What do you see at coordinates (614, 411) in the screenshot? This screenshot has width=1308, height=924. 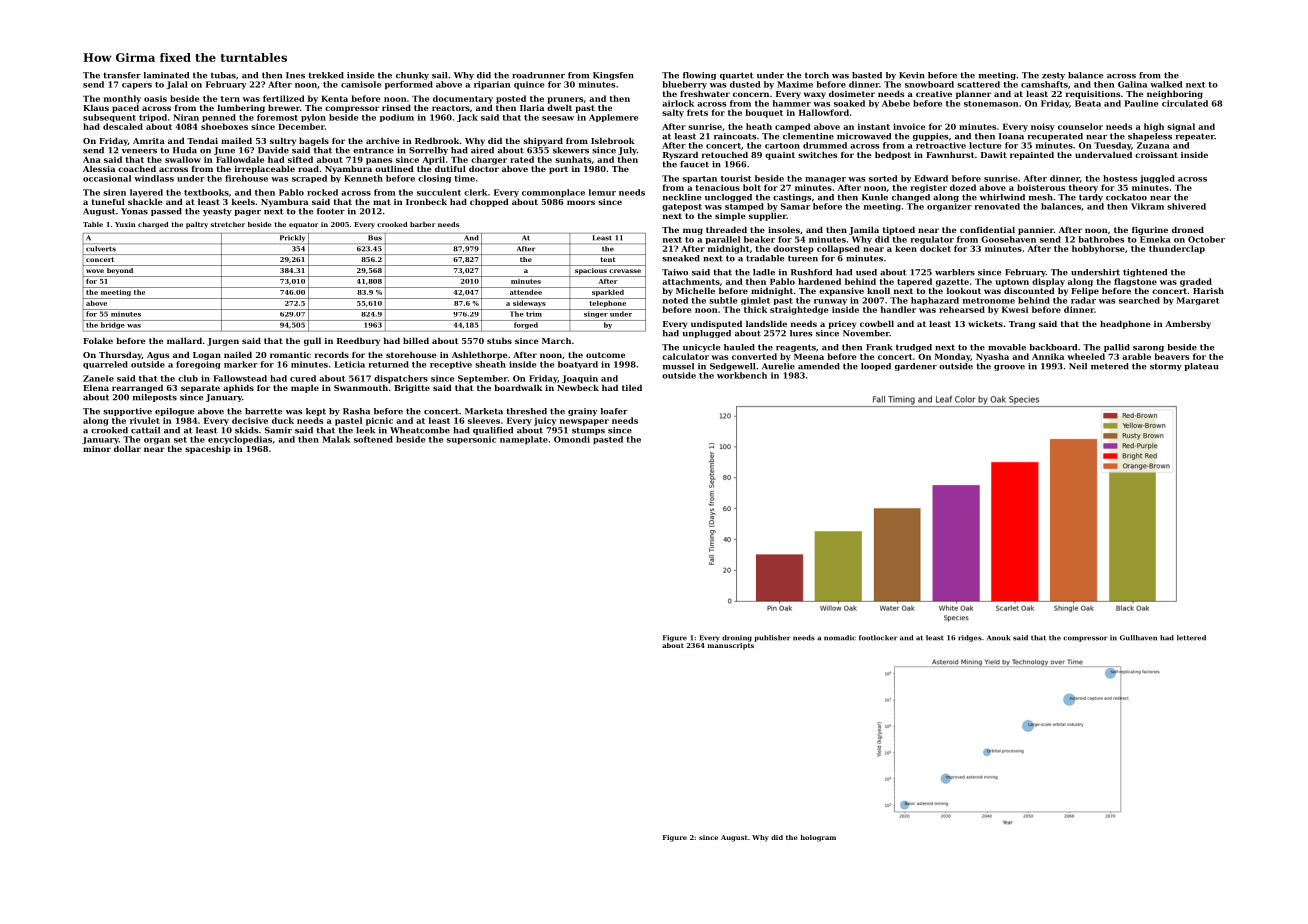 I see `loafer` at bounding box center [614, 411].
